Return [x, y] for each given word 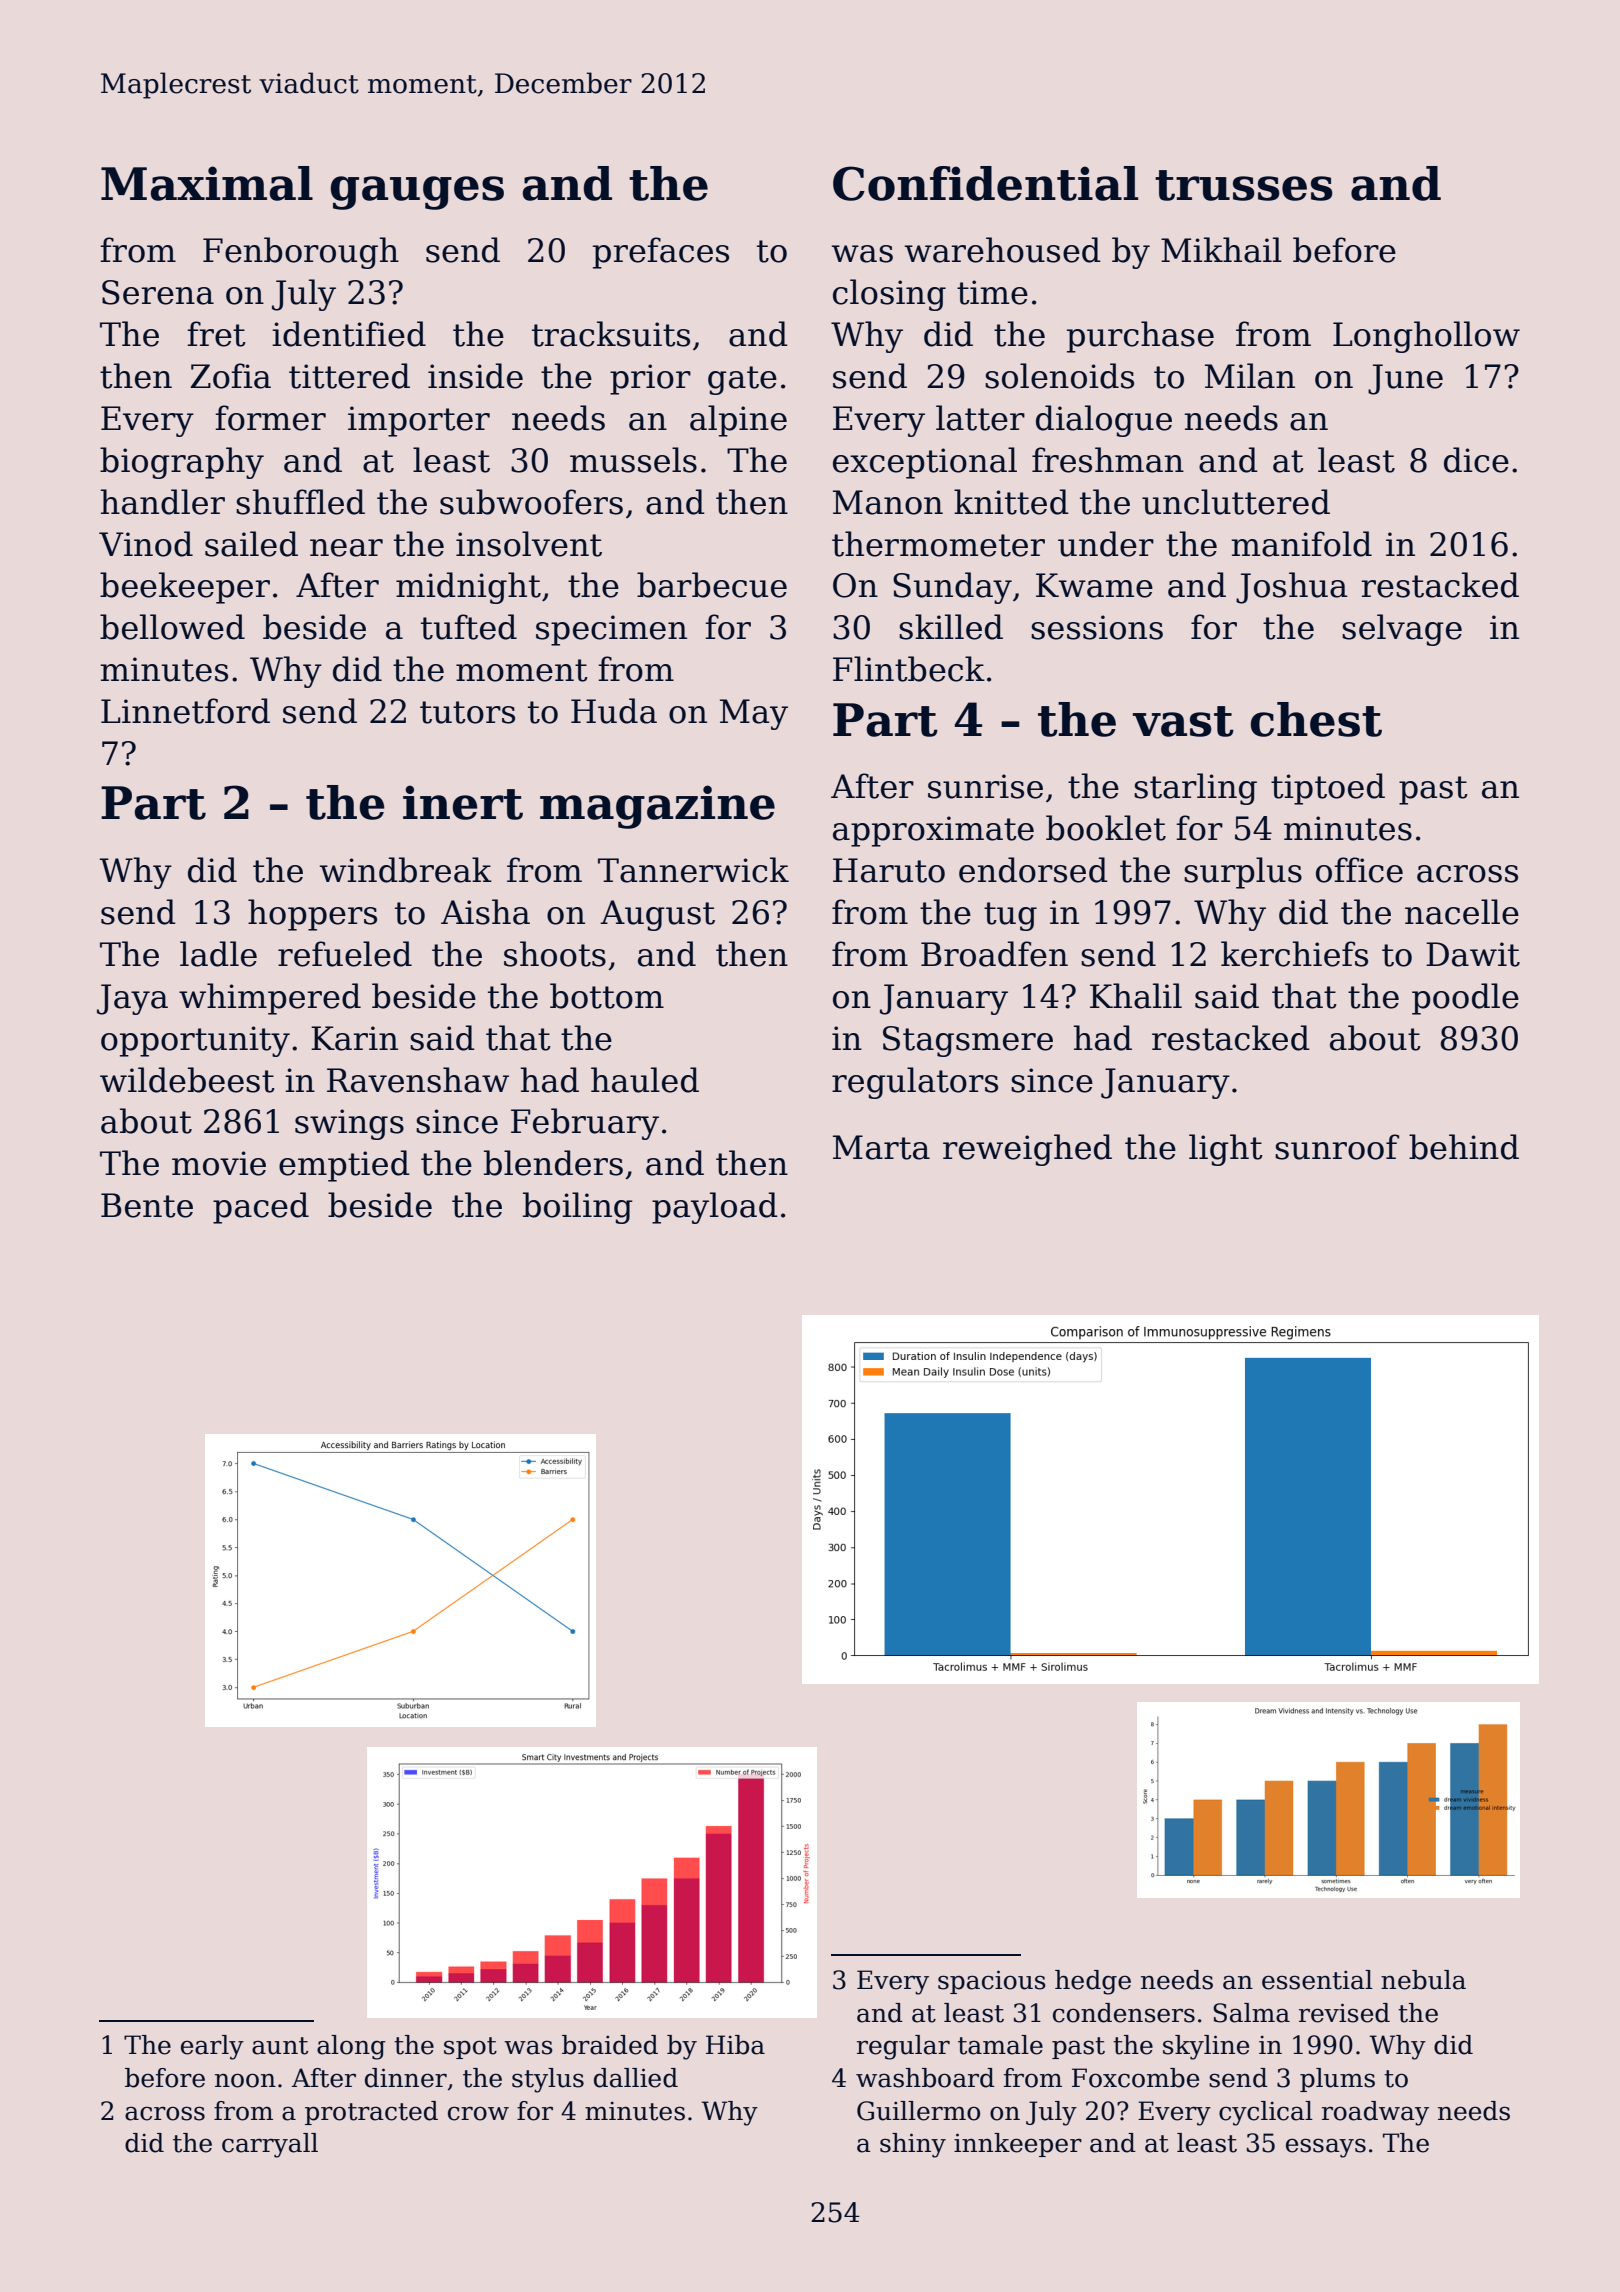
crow [478, 2113]
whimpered [270, 999]
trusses [1244, 185]
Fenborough [301, 253]
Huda [614, 711]
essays [1326, 2148]
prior [650, 379]
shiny [913, 2145]
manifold [1301, 544]
